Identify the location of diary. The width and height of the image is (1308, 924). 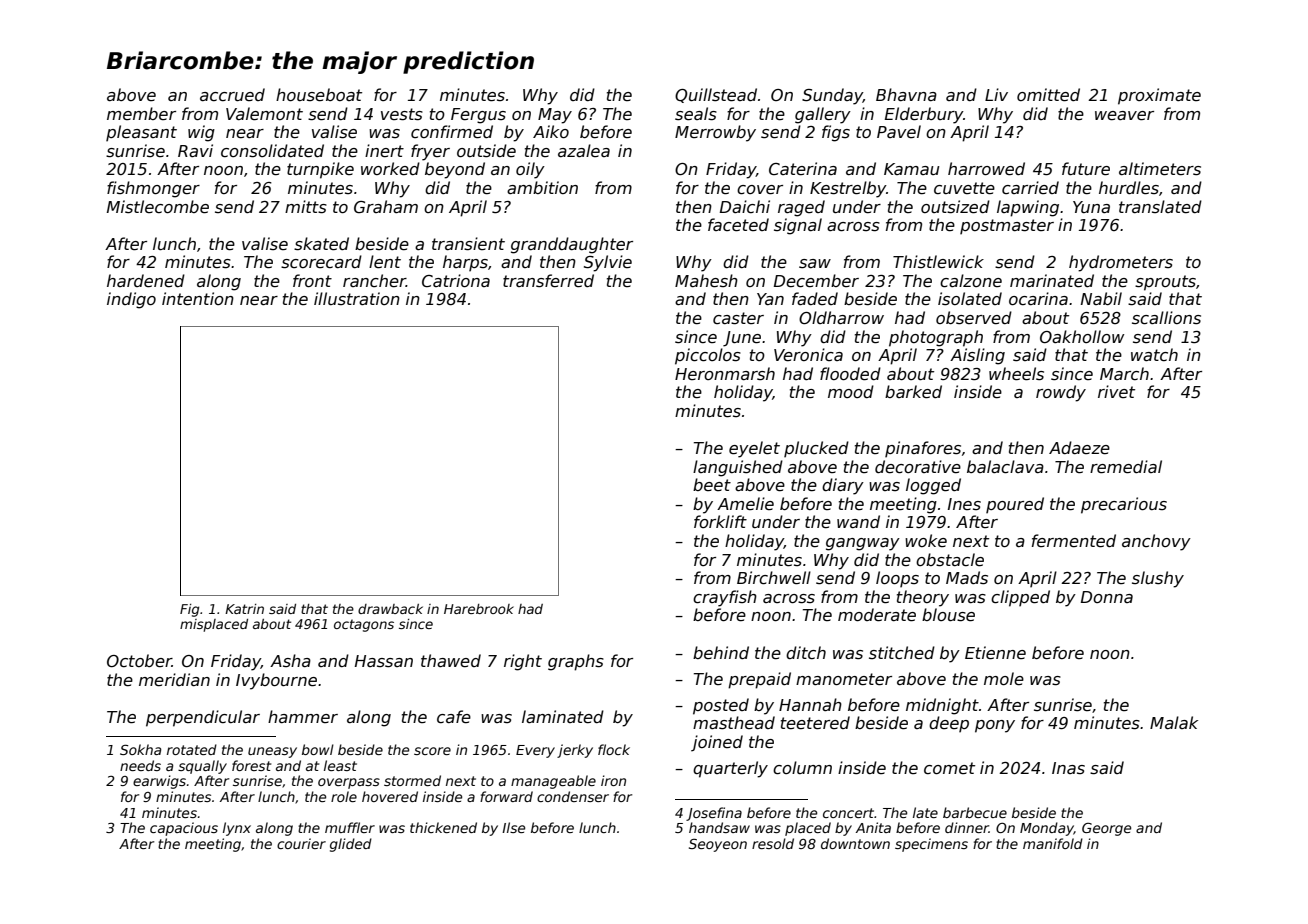
(843, 486).
